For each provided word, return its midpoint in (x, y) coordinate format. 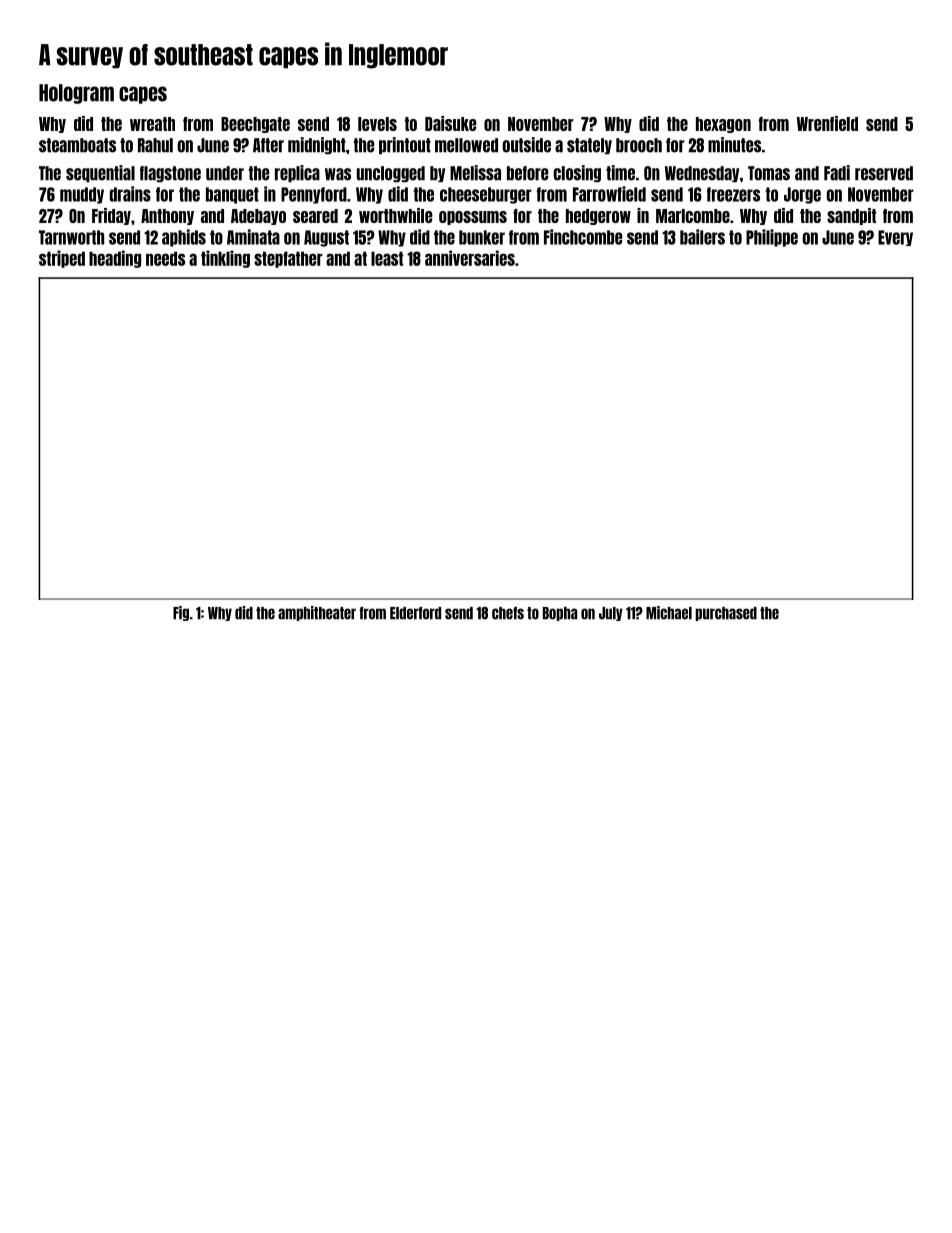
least (387, 258)
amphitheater (317, 613)
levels (377, 124)
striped (62, 259)
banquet (232, 195)
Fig (181, 613)
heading (115, 259)
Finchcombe (583, 237)
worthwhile (396, 215)
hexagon (723, 125)
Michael (669, 613)
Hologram (76, 94)
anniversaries (470, 258)
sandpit (851, 216)
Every (895, 238)
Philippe (772, 238)
